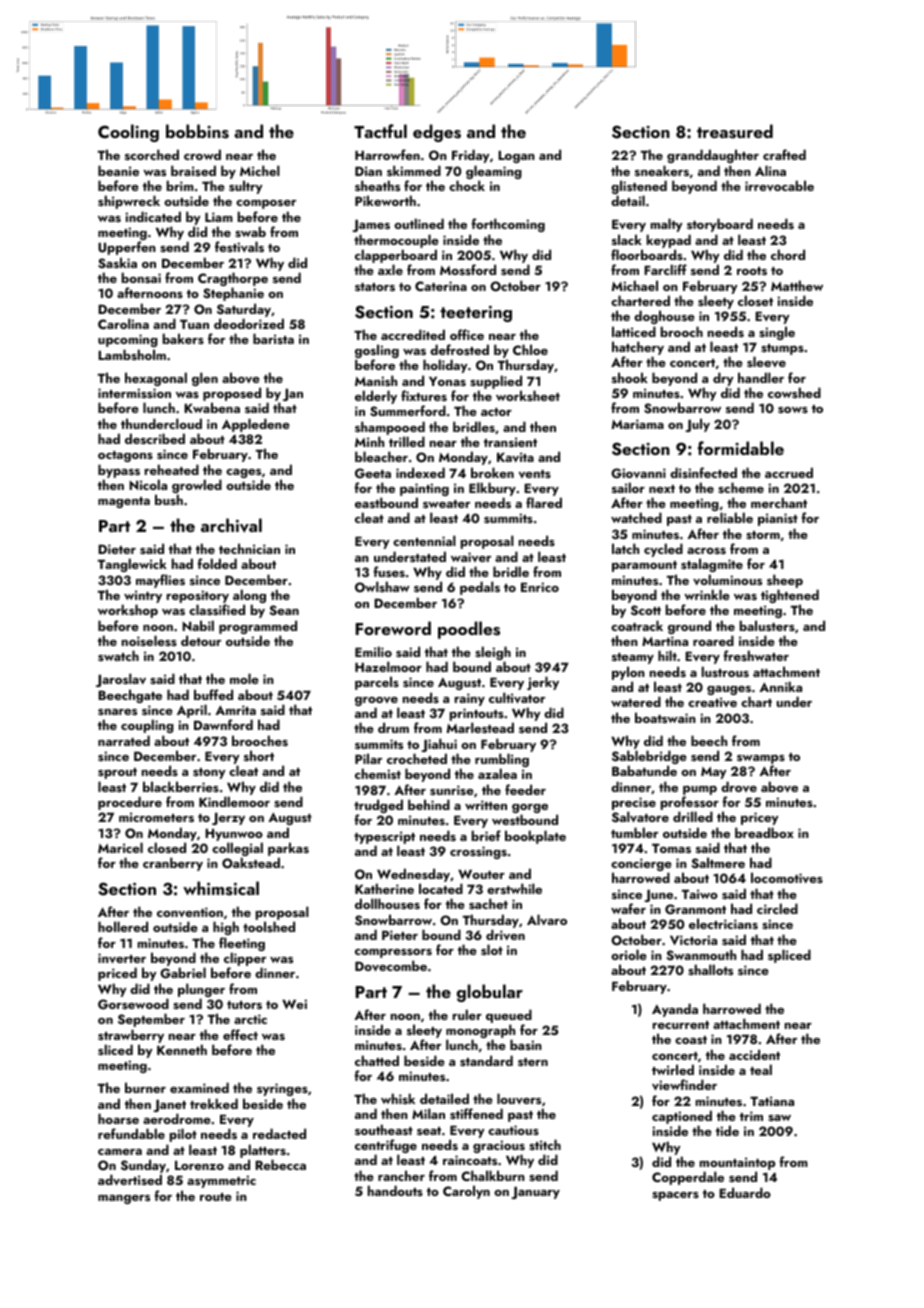 Image resolution: width=924 pixels, height=1308 pixels. I want to click on poodles, so click(469, 630).
